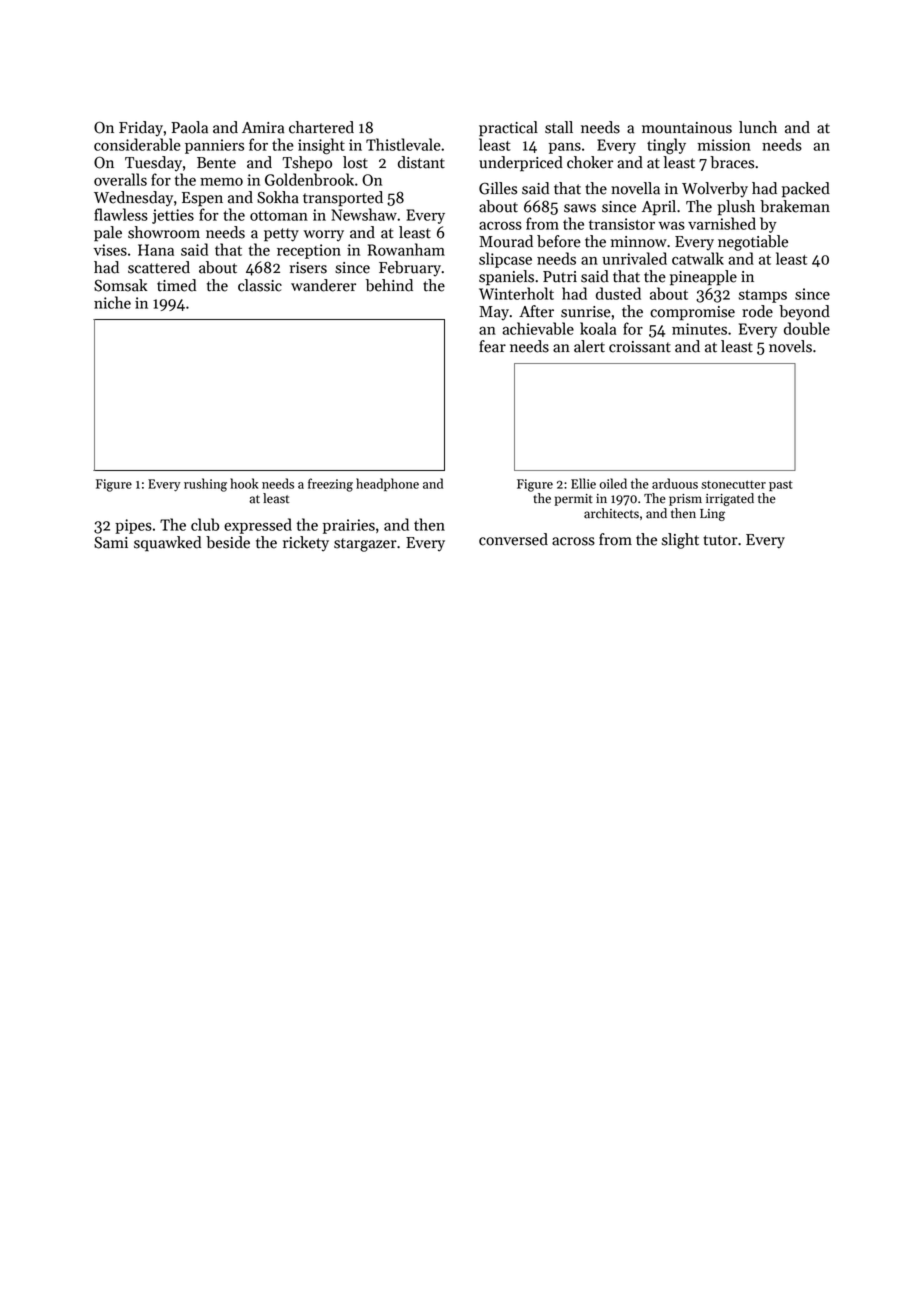 This screenshot has width=924, height=1308. Describe the element at coordinates (111, 542) in the screenshot. I see `Sami` at that location.
